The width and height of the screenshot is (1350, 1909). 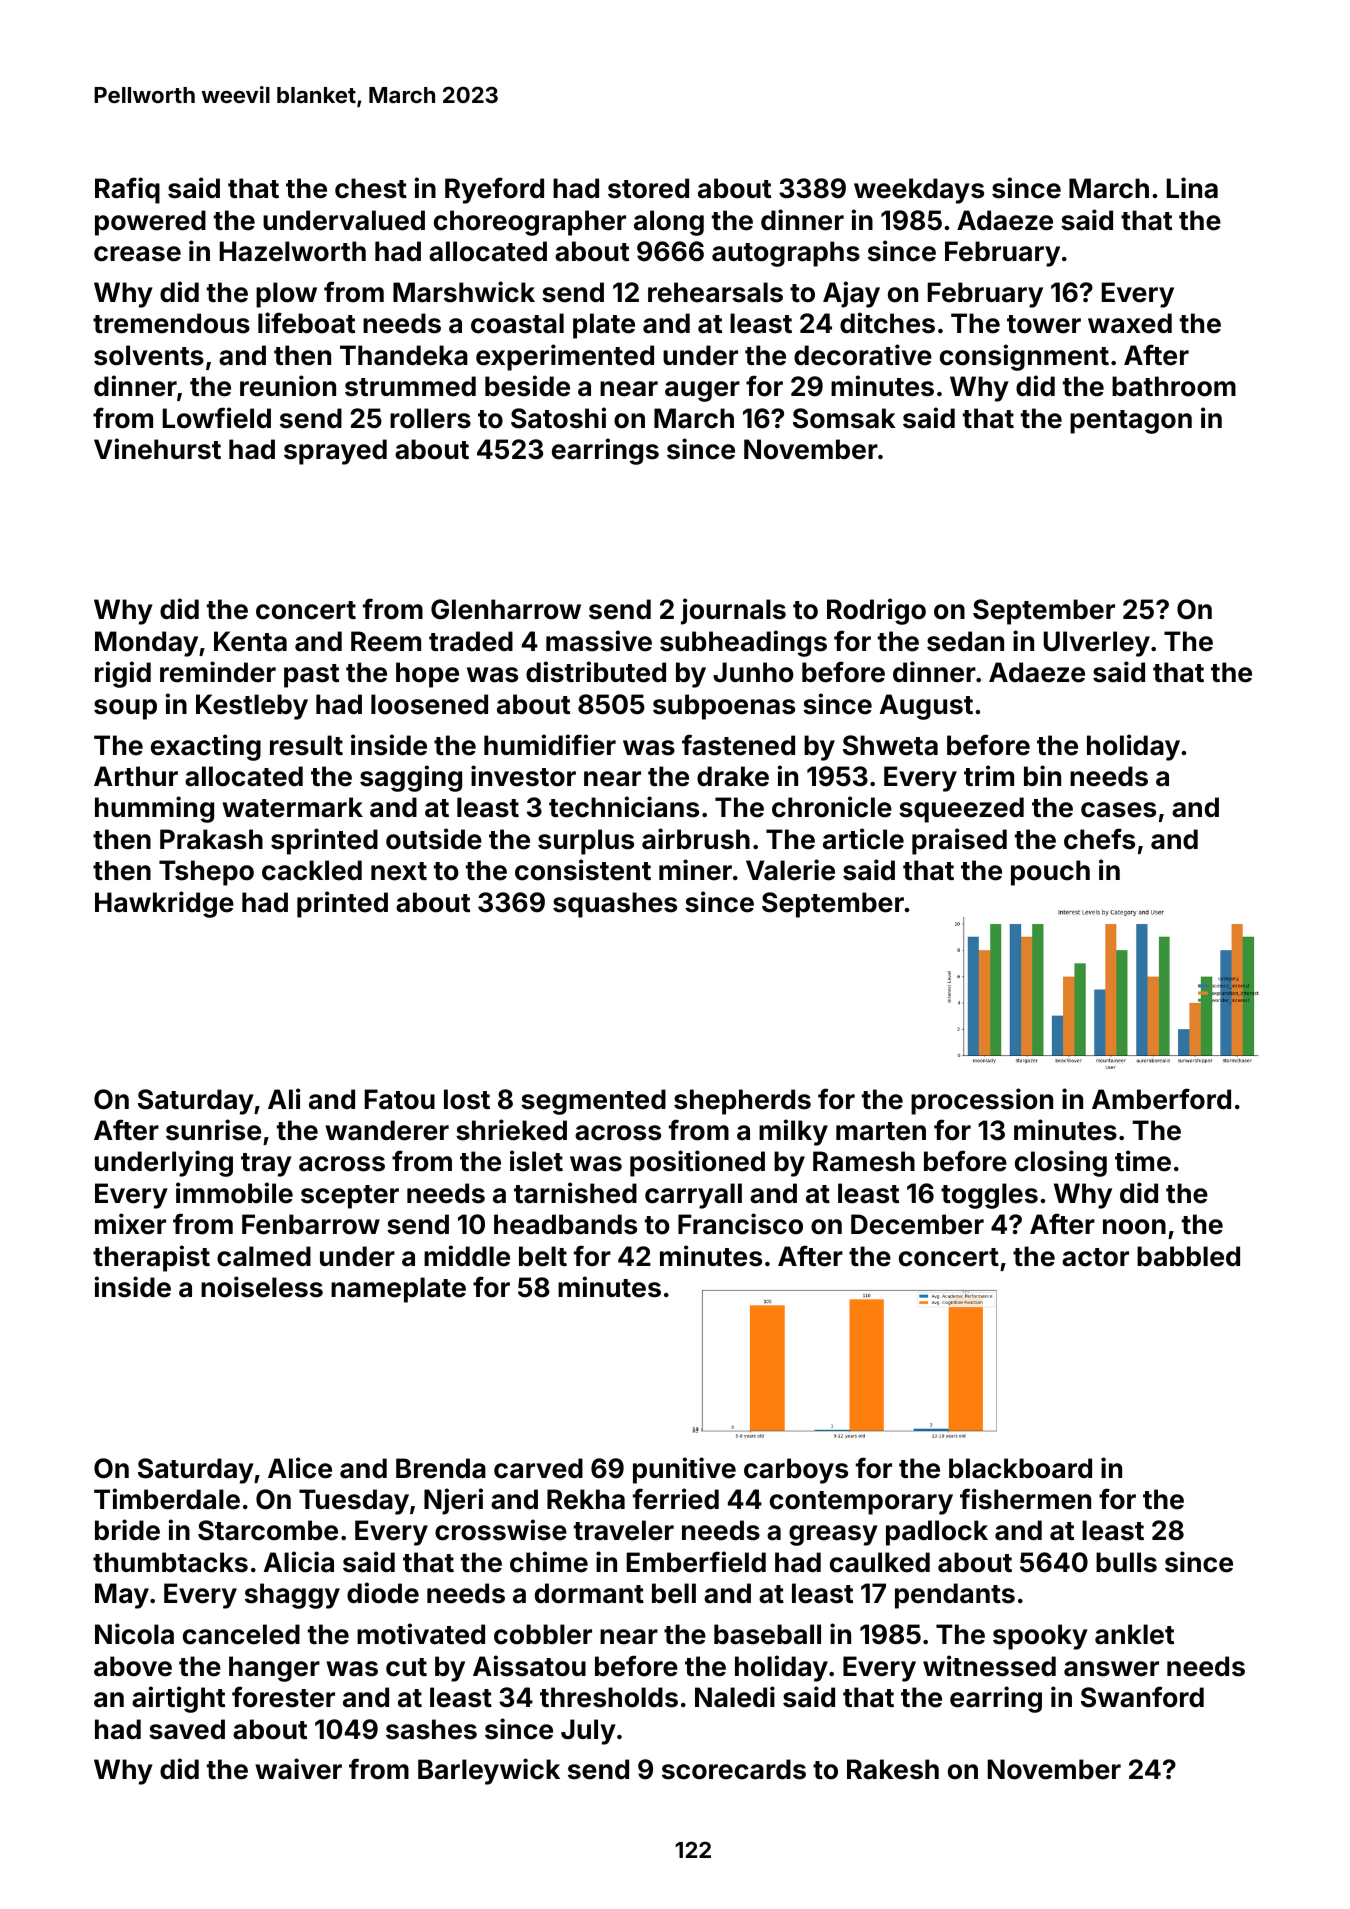 I want to click on chest, so click(x=371, y=188).
